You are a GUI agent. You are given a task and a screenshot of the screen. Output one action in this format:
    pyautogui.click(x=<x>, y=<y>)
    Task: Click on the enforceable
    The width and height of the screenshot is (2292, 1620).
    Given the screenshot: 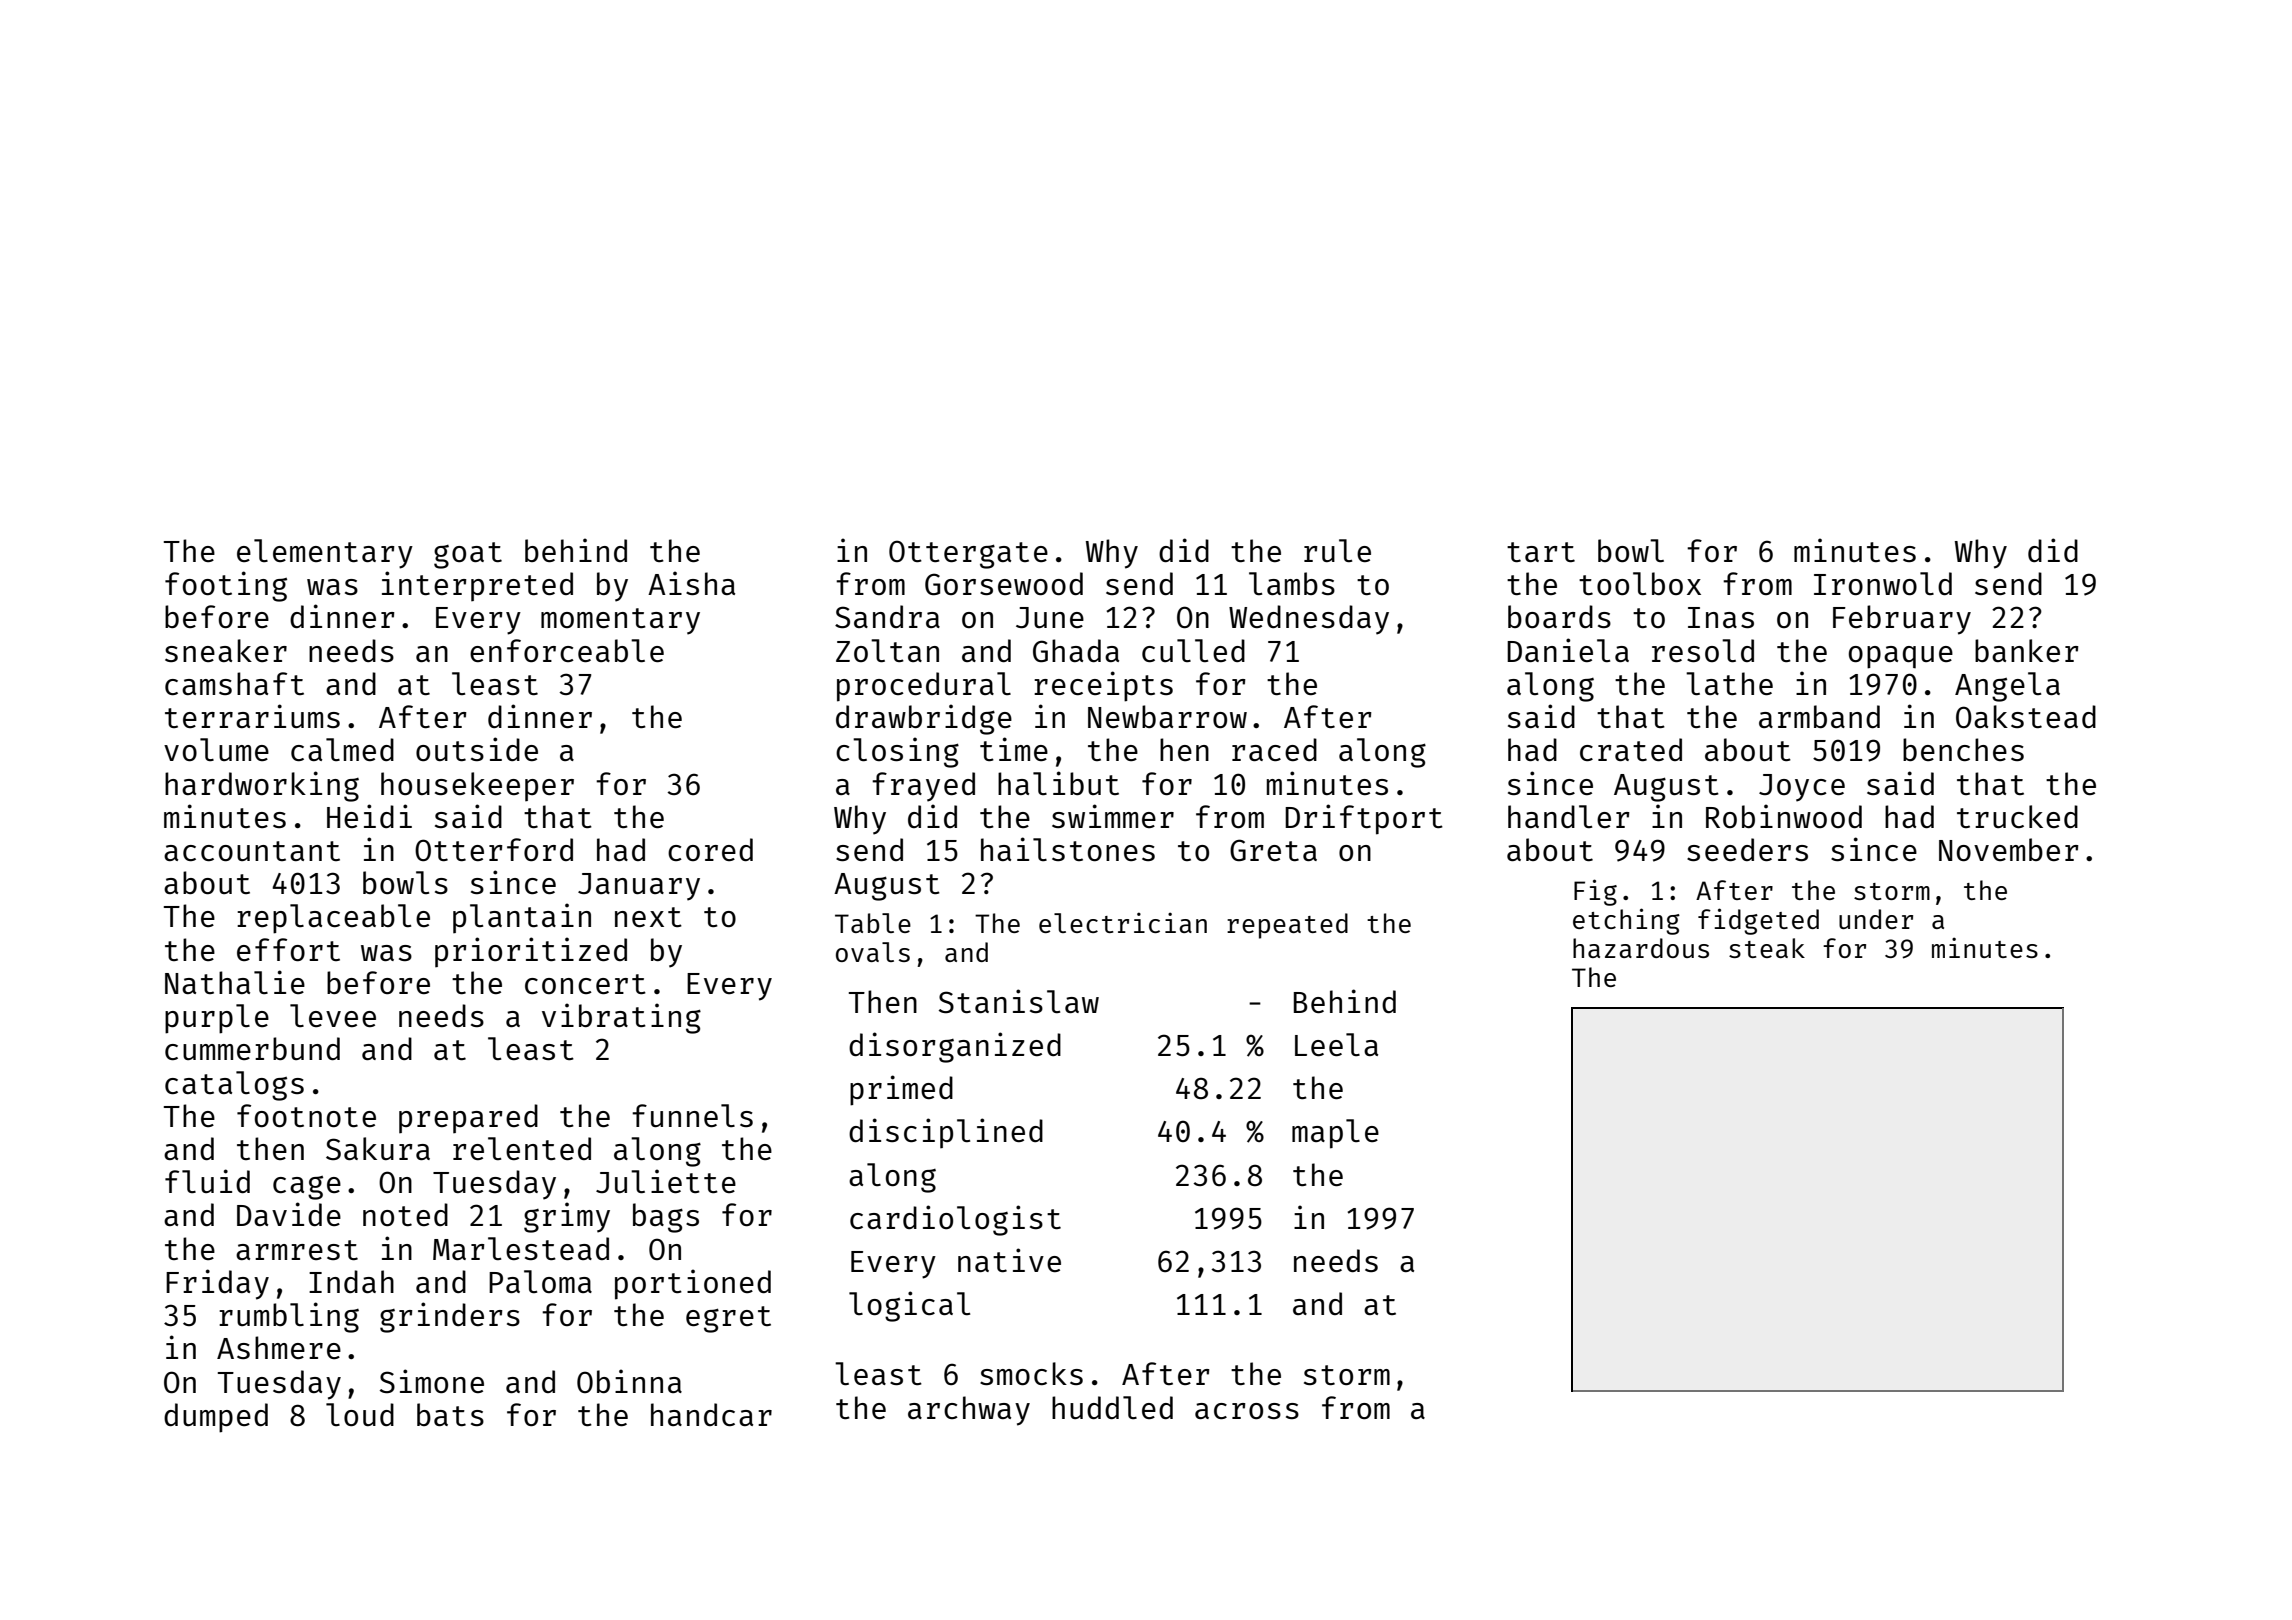 What is the action you would take?
    pyautogui.click(x=567, y=650)
